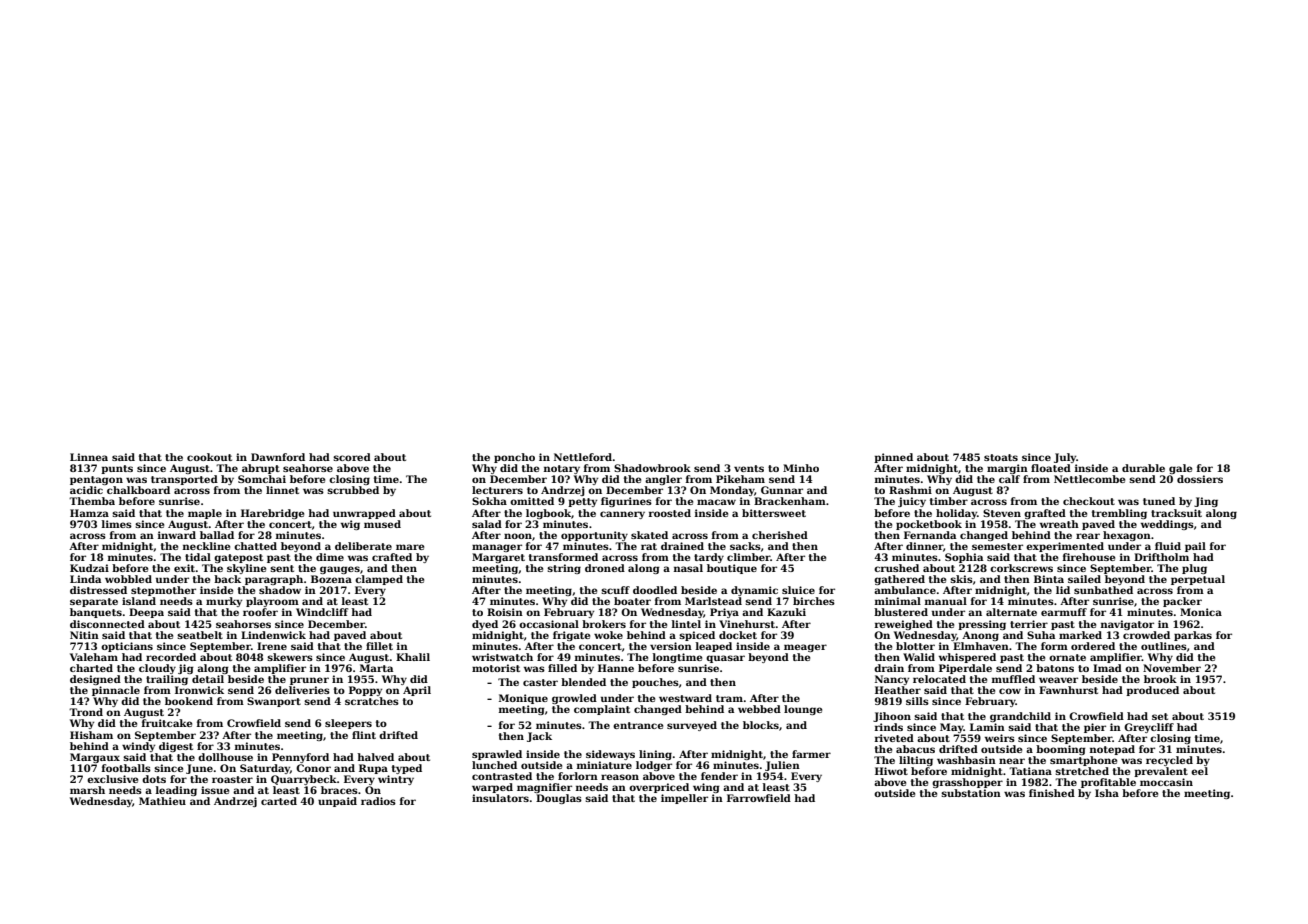  Describe the element at coordinates (971, 793) in the image. I see `substation` at that location.
